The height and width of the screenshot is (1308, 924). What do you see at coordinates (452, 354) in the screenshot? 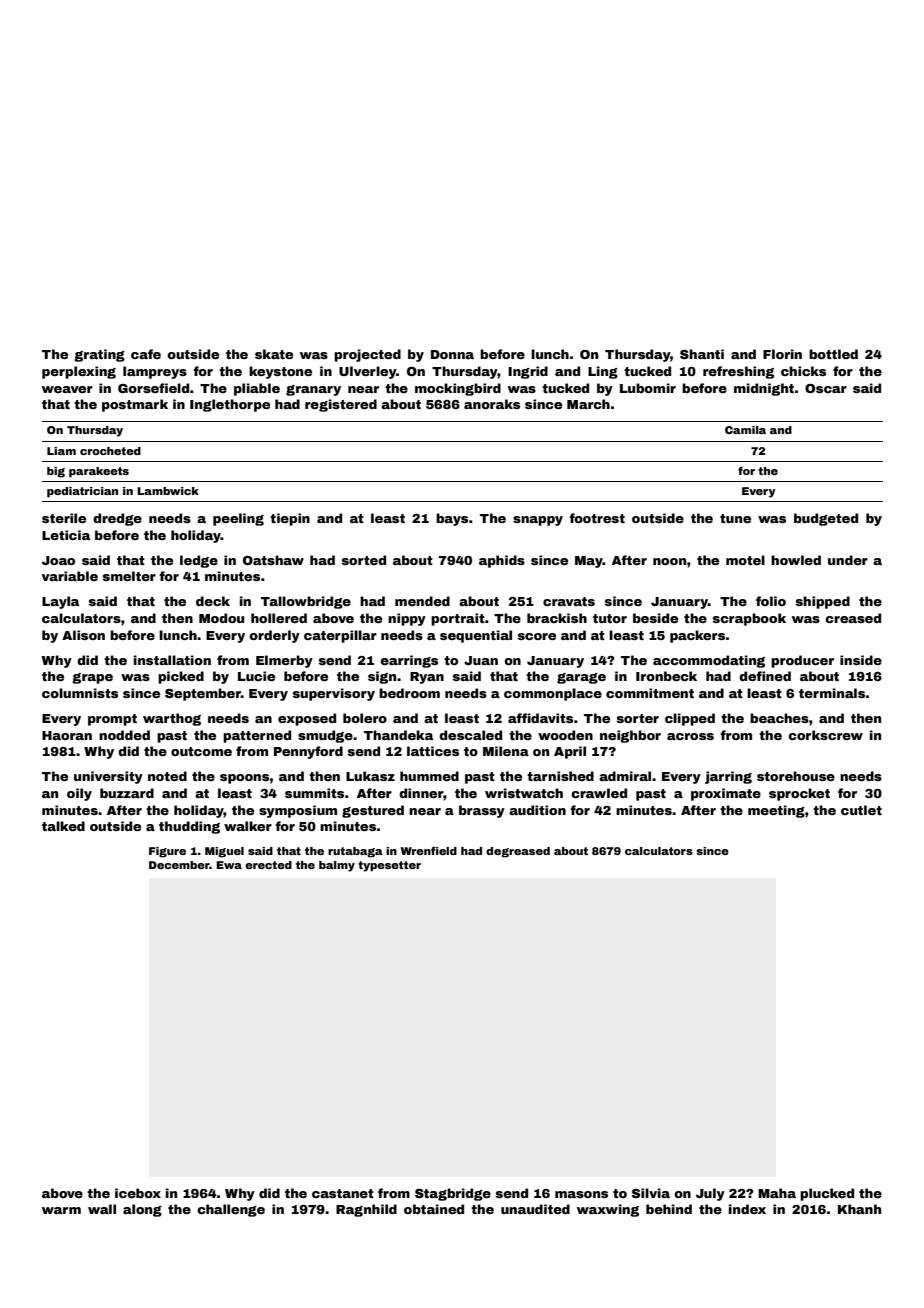
I see `Donna` at bounding box center [452, 354].
